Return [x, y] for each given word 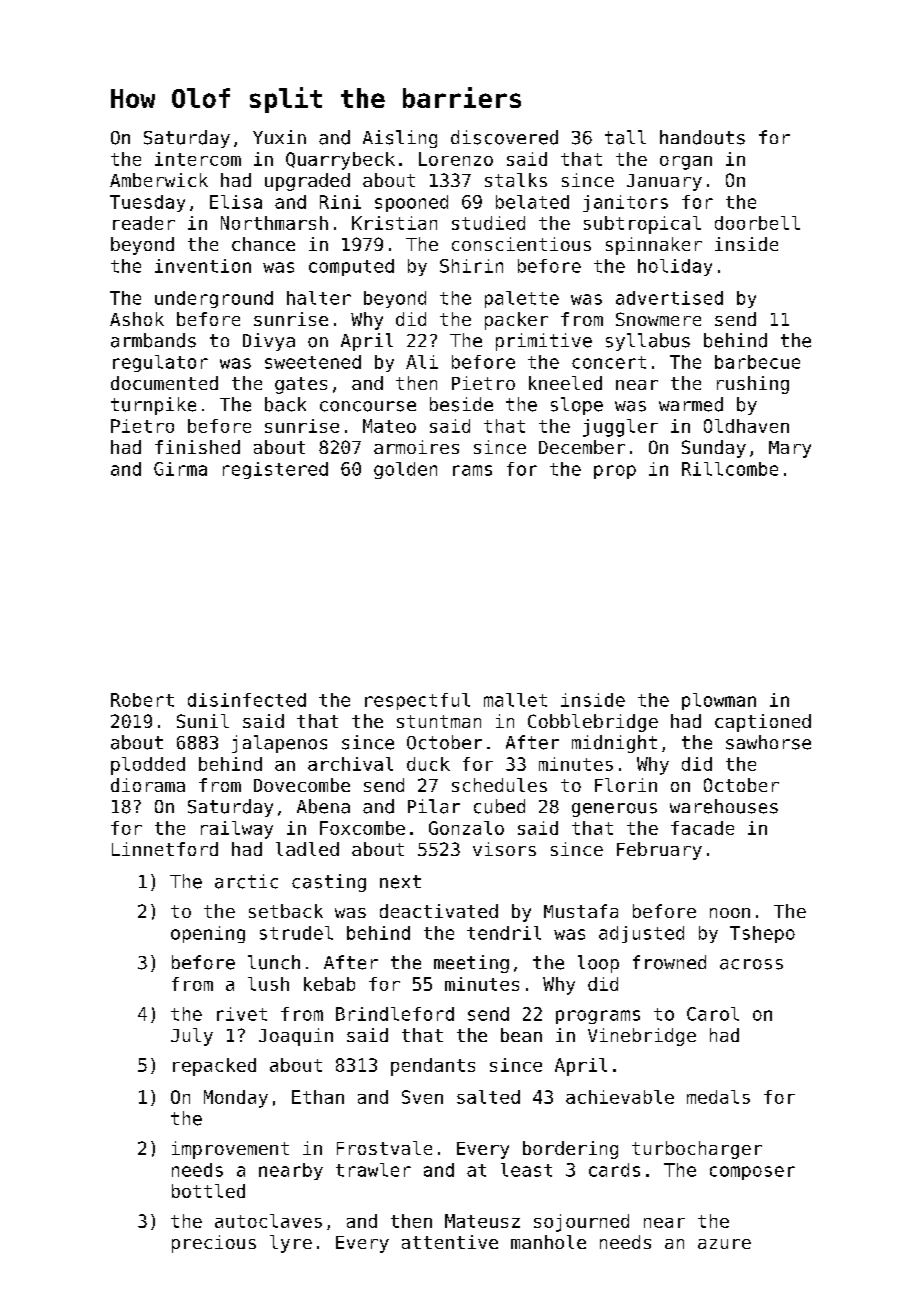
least [526, 1170]
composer [752, 1173]
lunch [274, 962]
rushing [753, 385]
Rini [340, 202]
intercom [198, 159]
